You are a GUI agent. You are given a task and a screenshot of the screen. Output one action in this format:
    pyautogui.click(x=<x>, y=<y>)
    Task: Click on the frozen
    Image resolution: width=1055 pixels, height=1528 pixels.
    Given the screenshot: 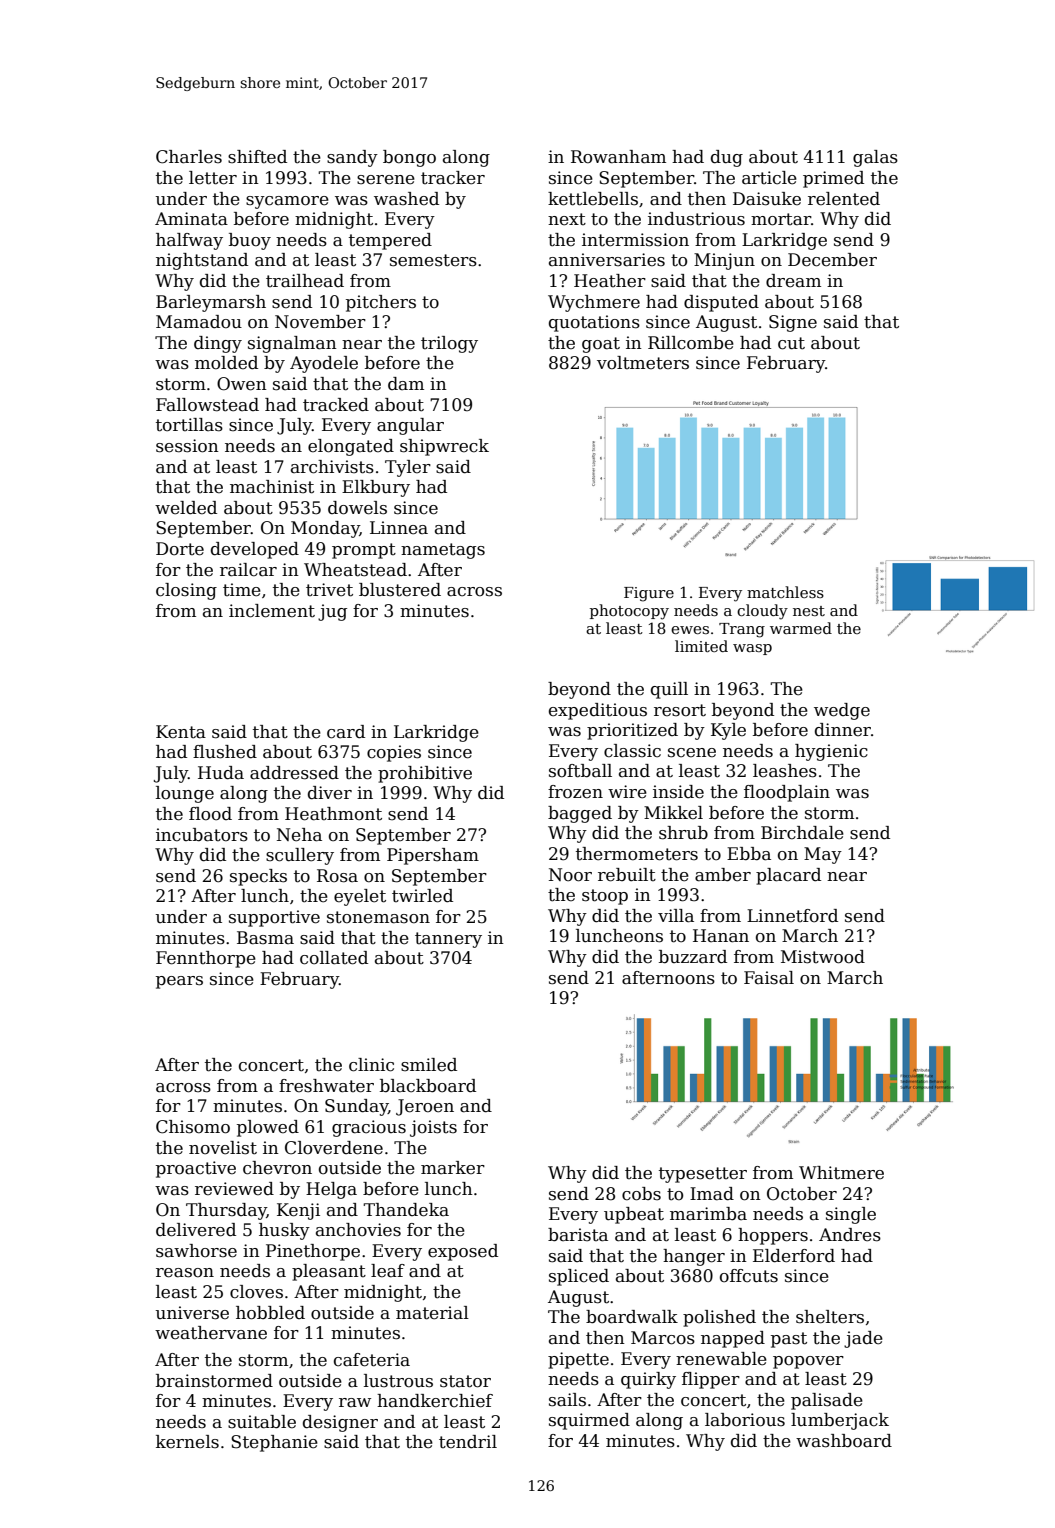 What is the action you would take?
    pyautogui.click(x=575, y=792)
